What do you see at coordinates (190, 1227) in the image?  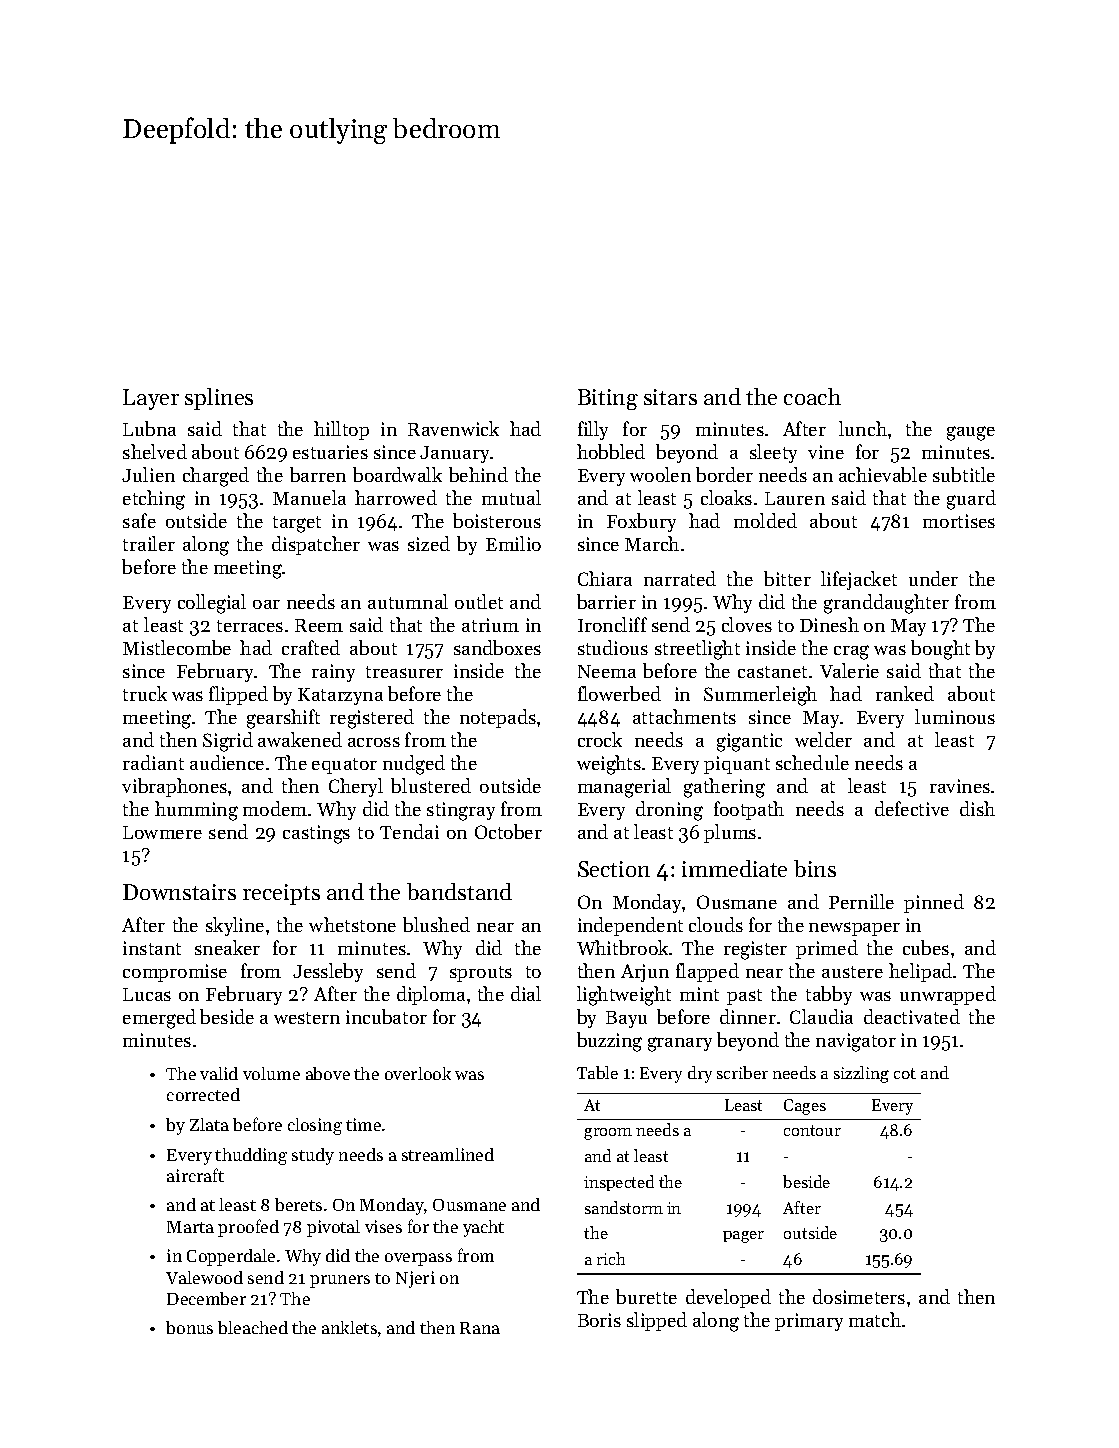 I see `Marta` at bounding box center [190, 1227].
